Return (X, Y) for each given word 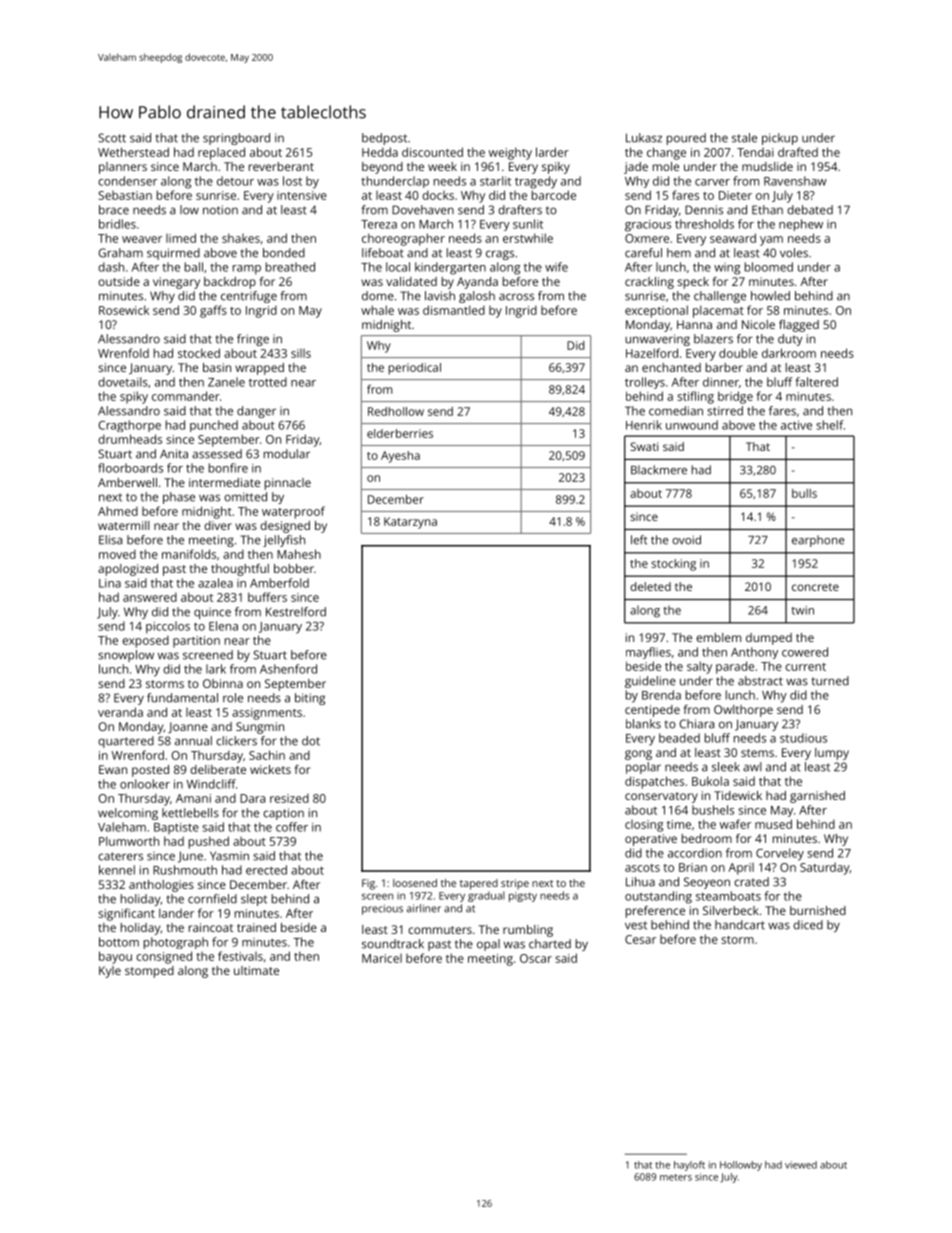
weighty (510, 153)
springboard (236, 139)
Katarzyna (410, 523)
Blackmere (659, 470)
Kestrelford (296, 612)
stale (744, 138)
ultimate (256, 970)
